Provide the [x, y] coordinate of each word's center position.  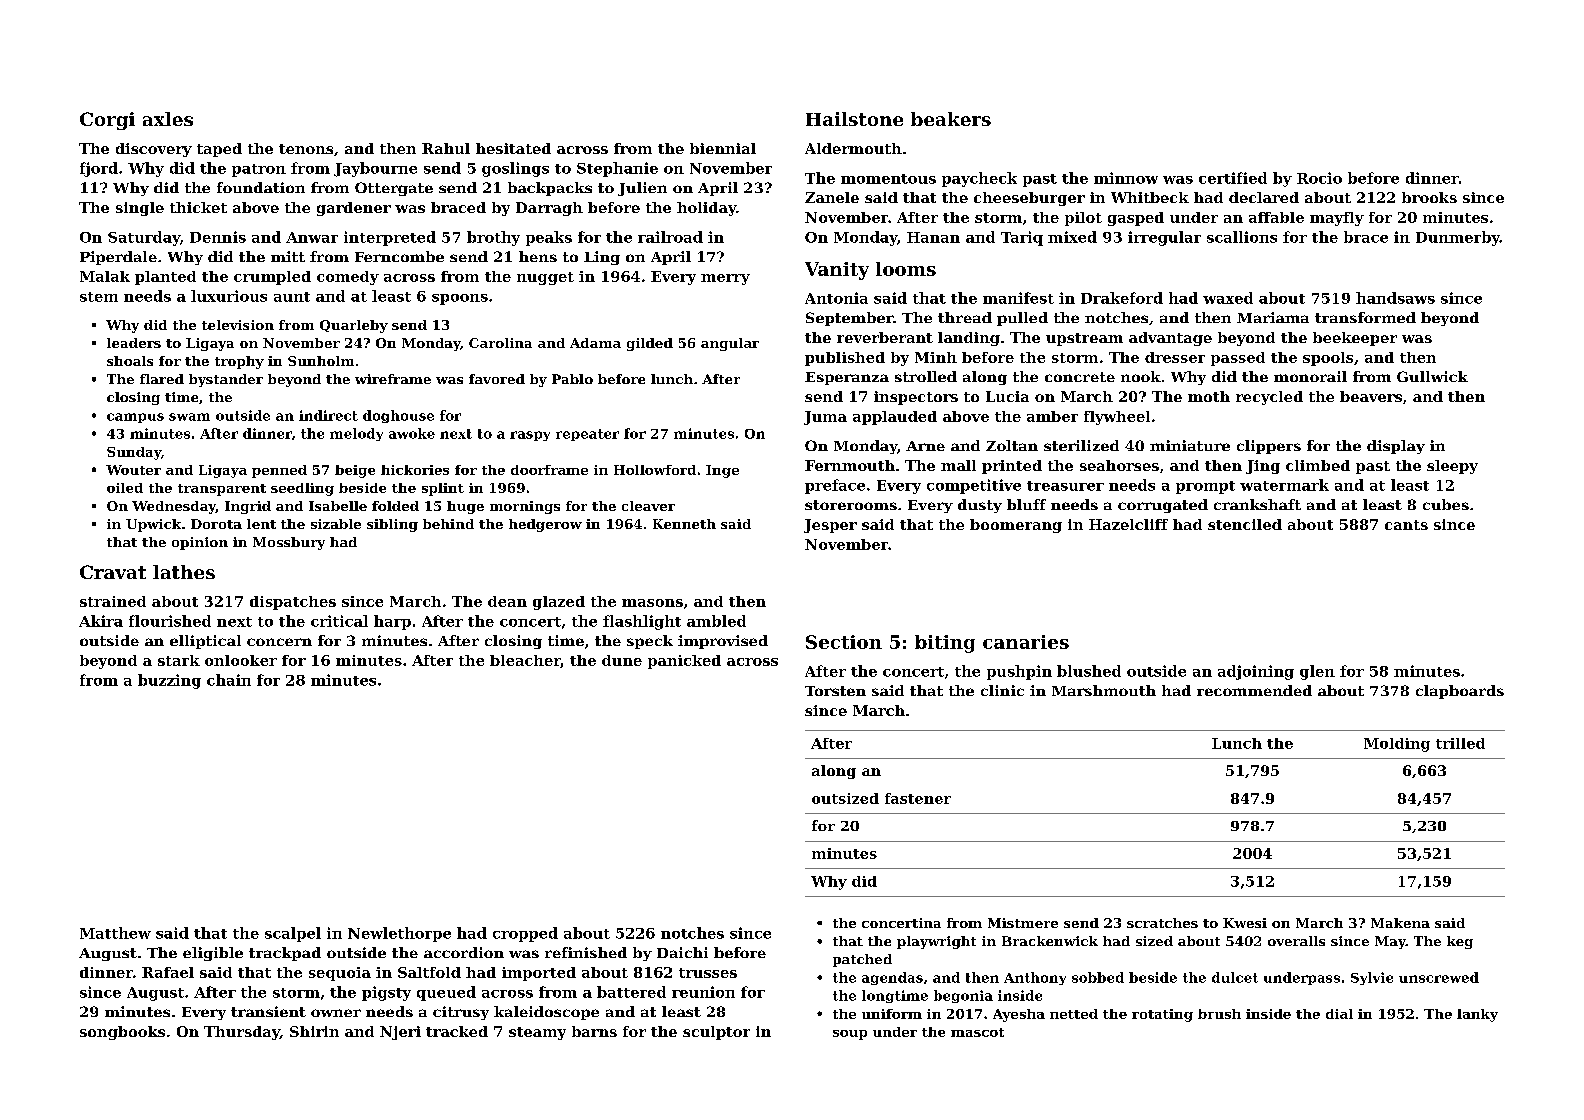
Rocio [1319, 178]
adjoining [1256, 672]
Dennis [218, 237]
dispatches [293, 603]
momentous [888, 179]
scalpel [293, 934]
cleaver [648, 506]
